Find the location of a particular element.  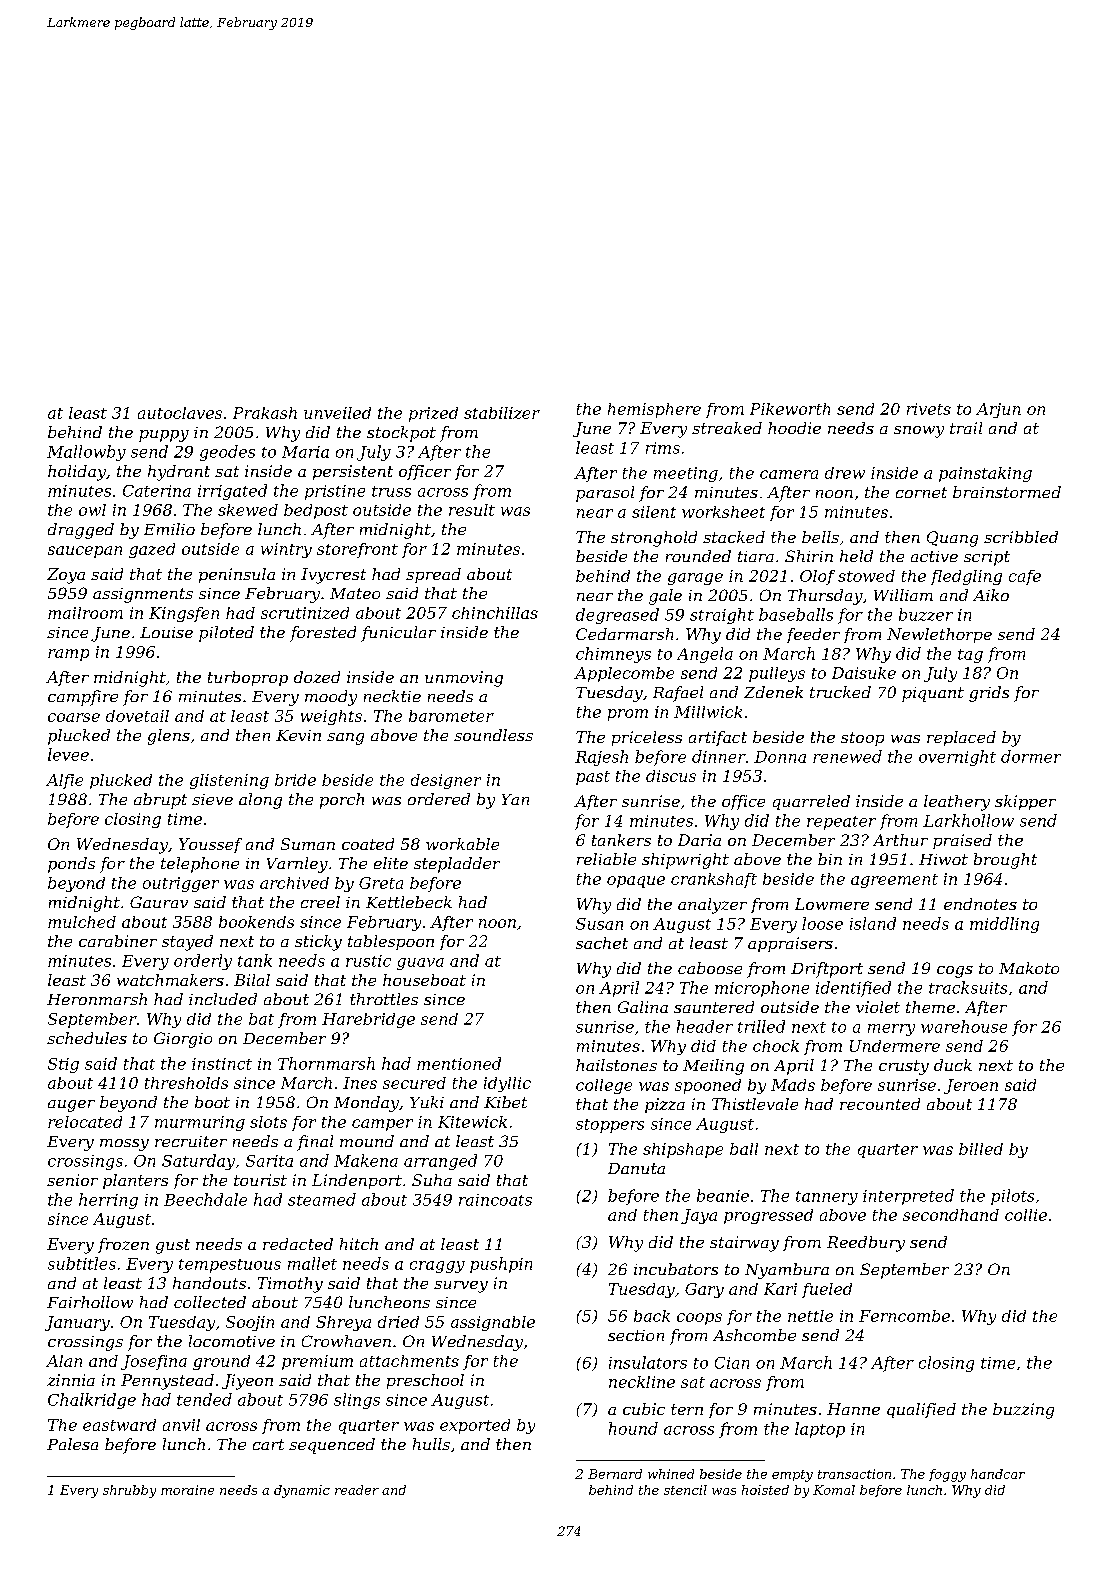

Millwick is located at coordinates (708, 712).
